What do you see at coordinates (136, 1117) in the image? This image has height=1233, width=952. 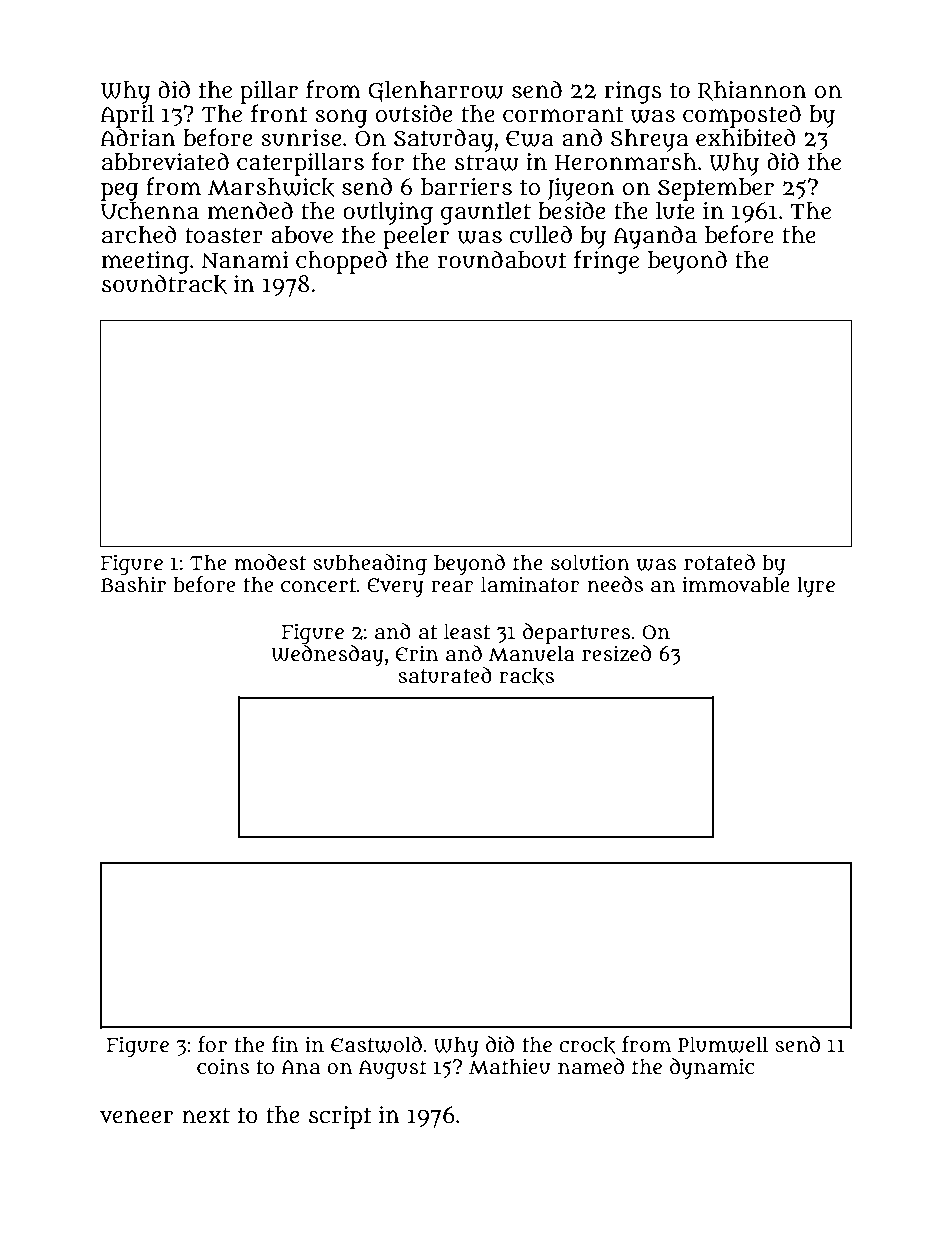 I see `veneer` at bounding box center [136, 1117].
